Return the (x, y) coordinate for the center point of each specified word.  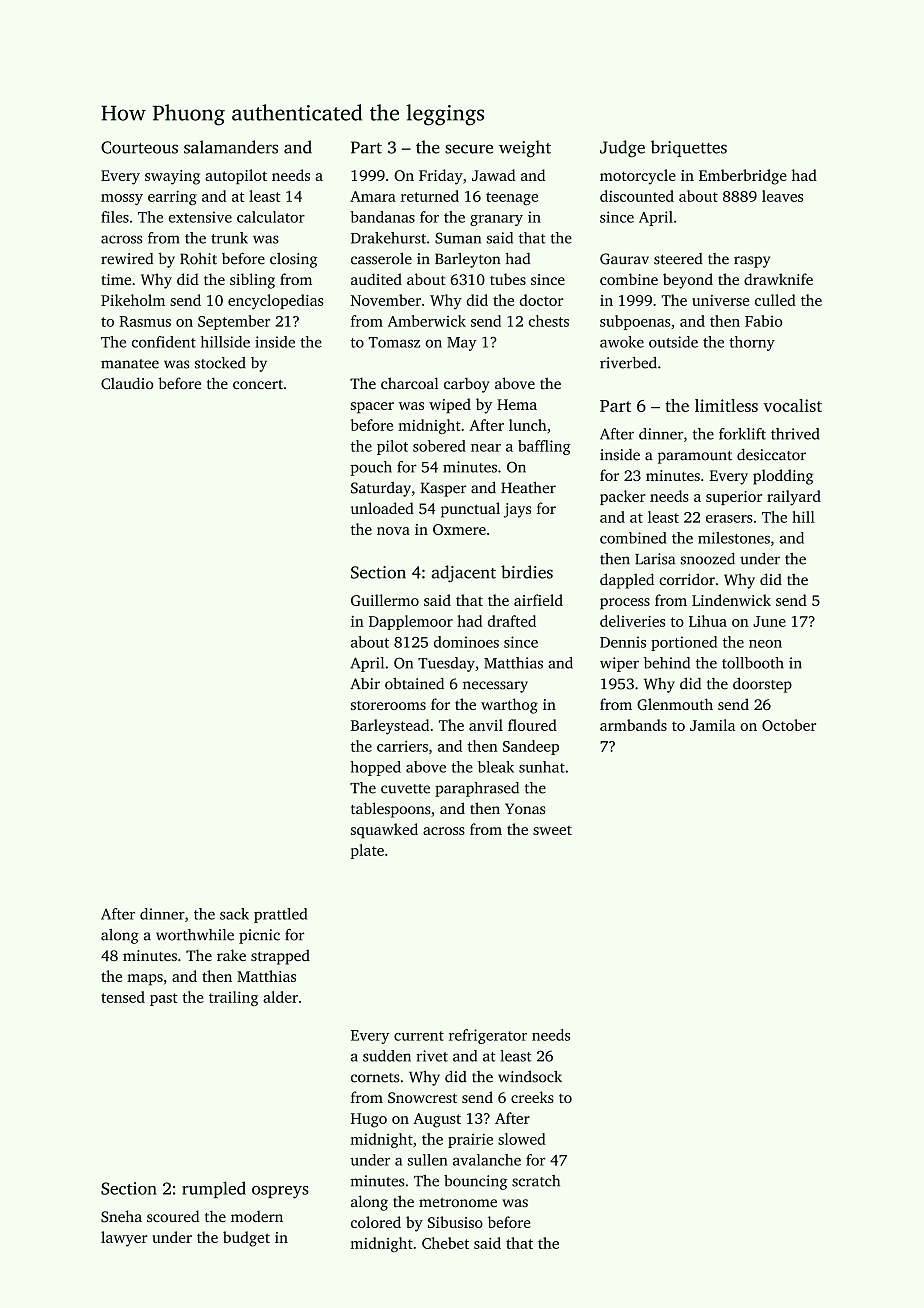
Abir (365, 683)
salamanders (231, 147)
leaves (782, 196)
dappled (627, 581)
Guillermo (385, 600)
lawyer (124, 1239)
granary (496, 220)
